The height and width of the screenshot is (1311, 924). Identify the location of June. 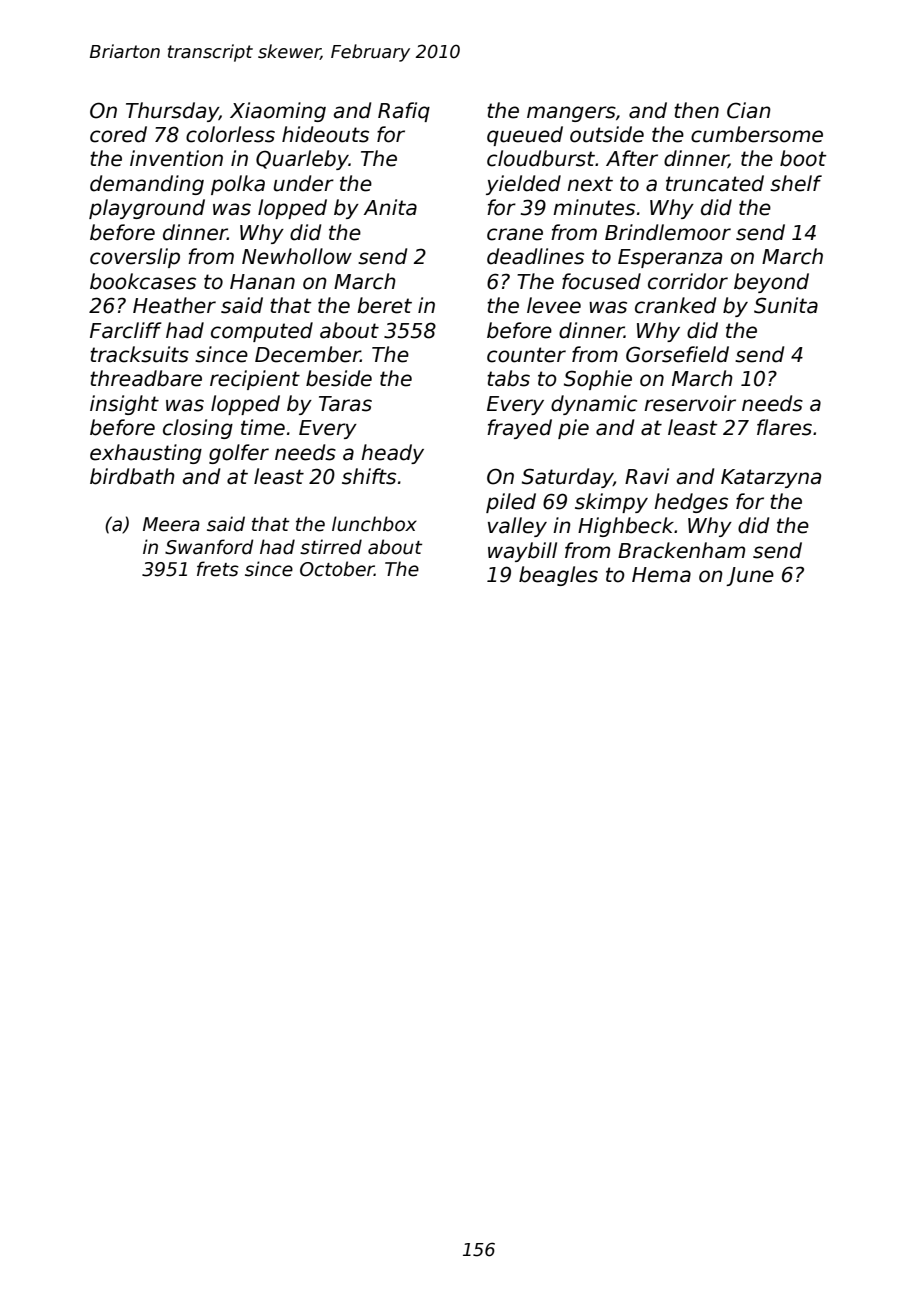
(750, 576).
